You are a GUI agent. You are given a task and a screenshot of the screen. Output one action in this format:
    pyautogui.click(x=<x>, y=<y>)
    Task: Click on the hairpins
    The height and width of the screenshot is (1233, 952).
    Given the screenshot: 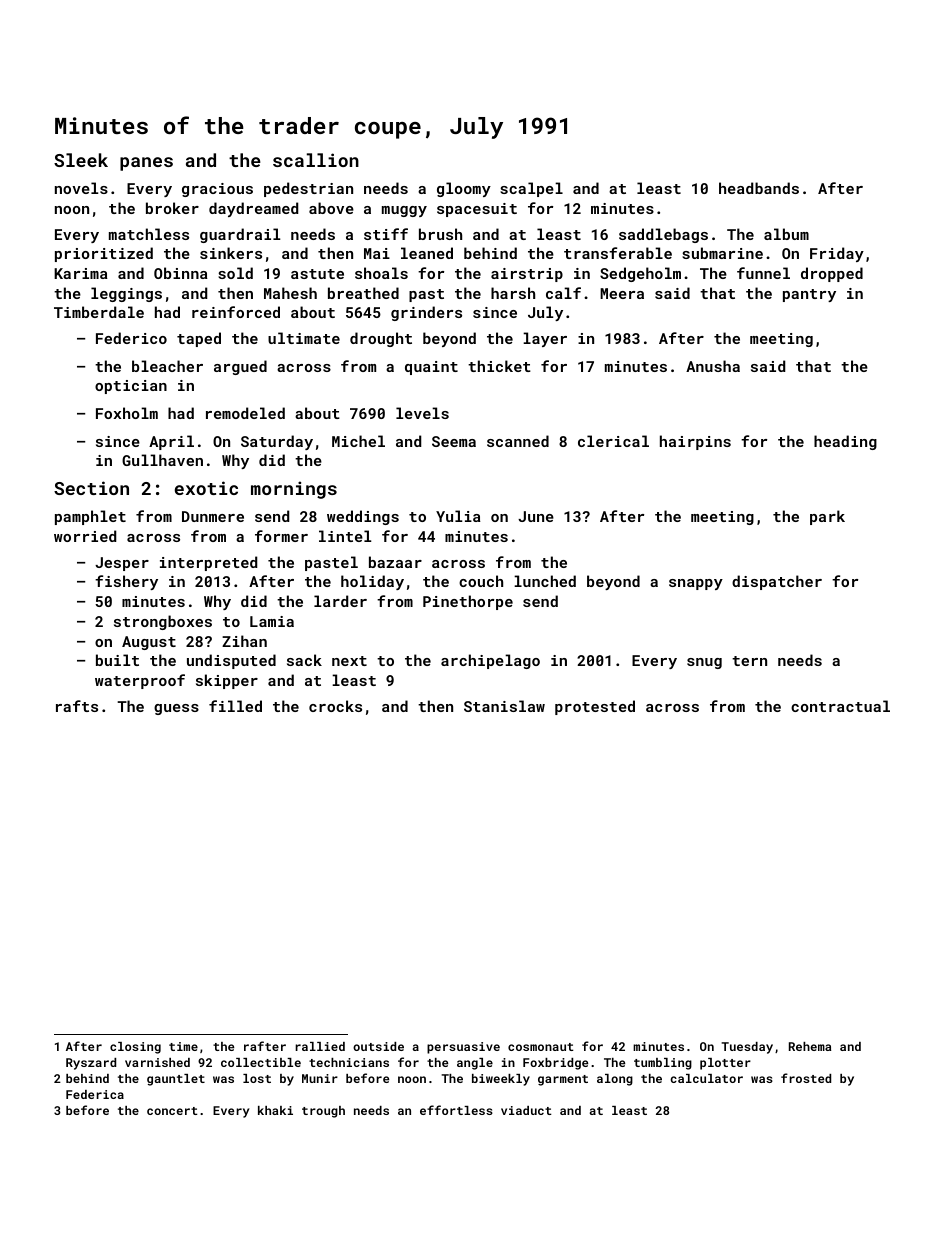 What is the action you would take?
    pyautogui.click(x=695, y=442)
